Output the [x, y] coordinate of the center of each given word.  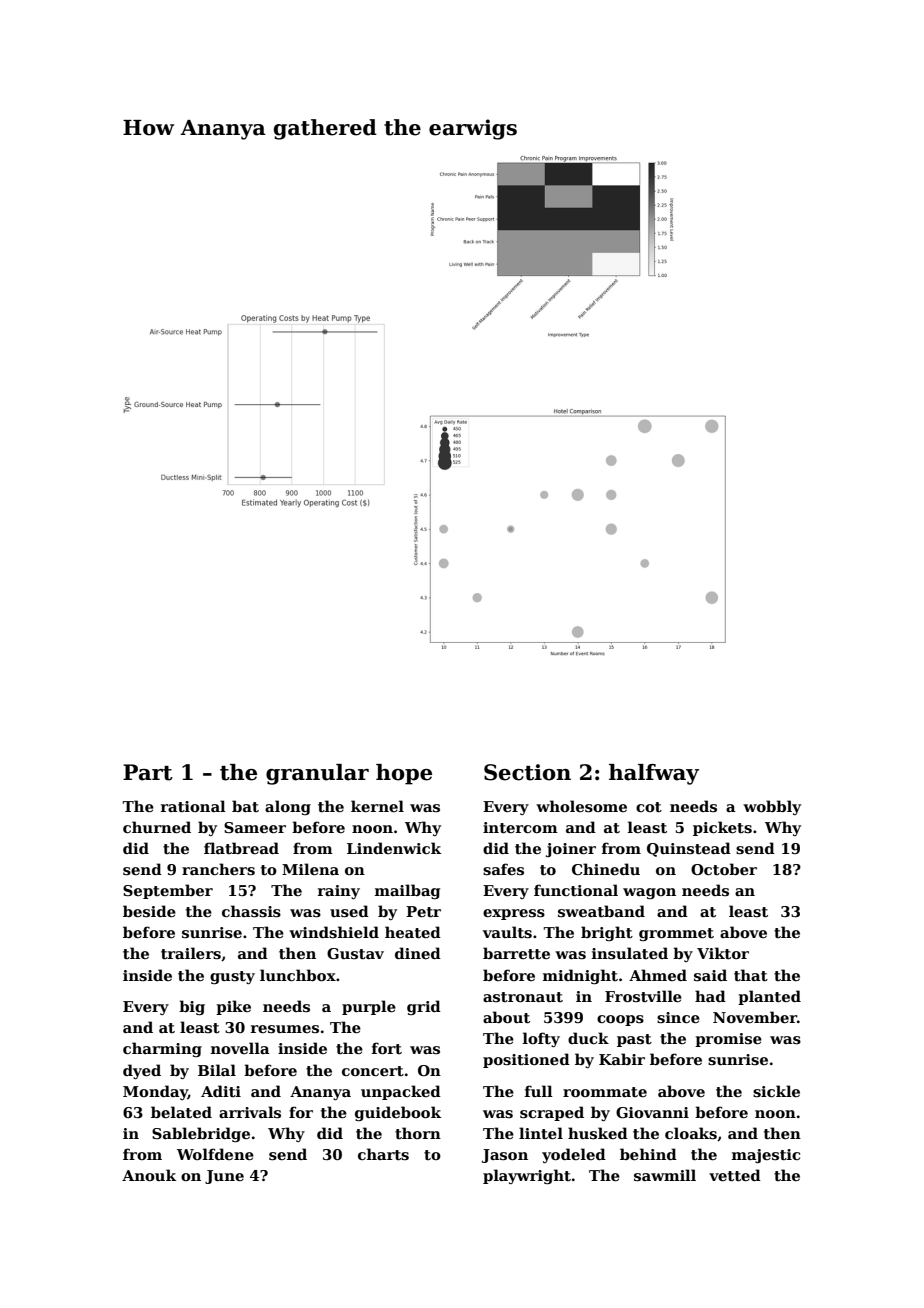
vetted [735, 1175]
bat [245, 806]
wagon [649, 893]
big [192, 1007]
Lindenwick [394, 848]
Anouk [149, 1175]
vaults [507, 932]
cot [649, 807]
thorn [418, 1133]
